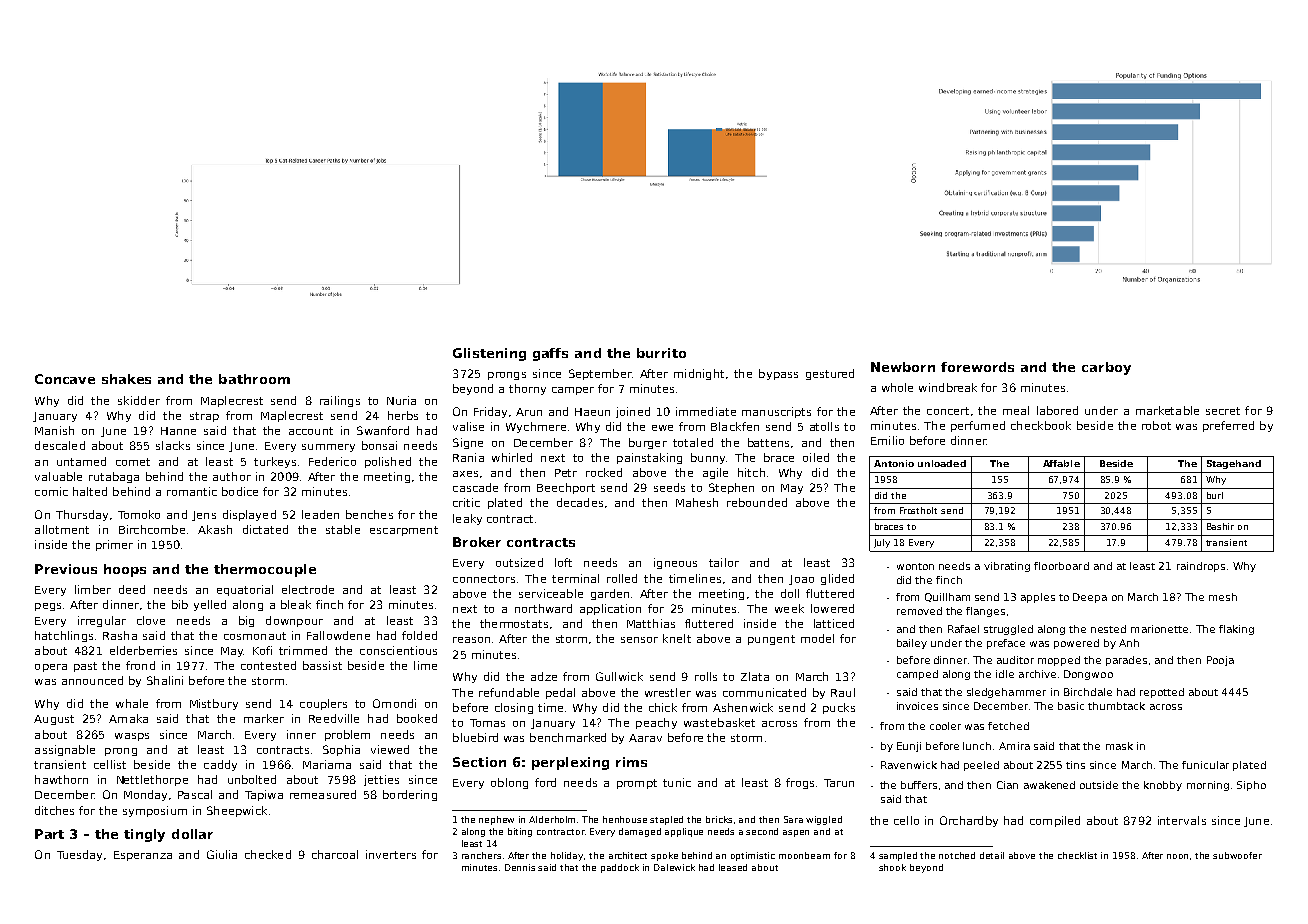 This screenshot has width=1308, height=924. What do you see at coordinates (649, 458) in the screenshot?
I see `painstaking` at bounding box center [649, 458].
